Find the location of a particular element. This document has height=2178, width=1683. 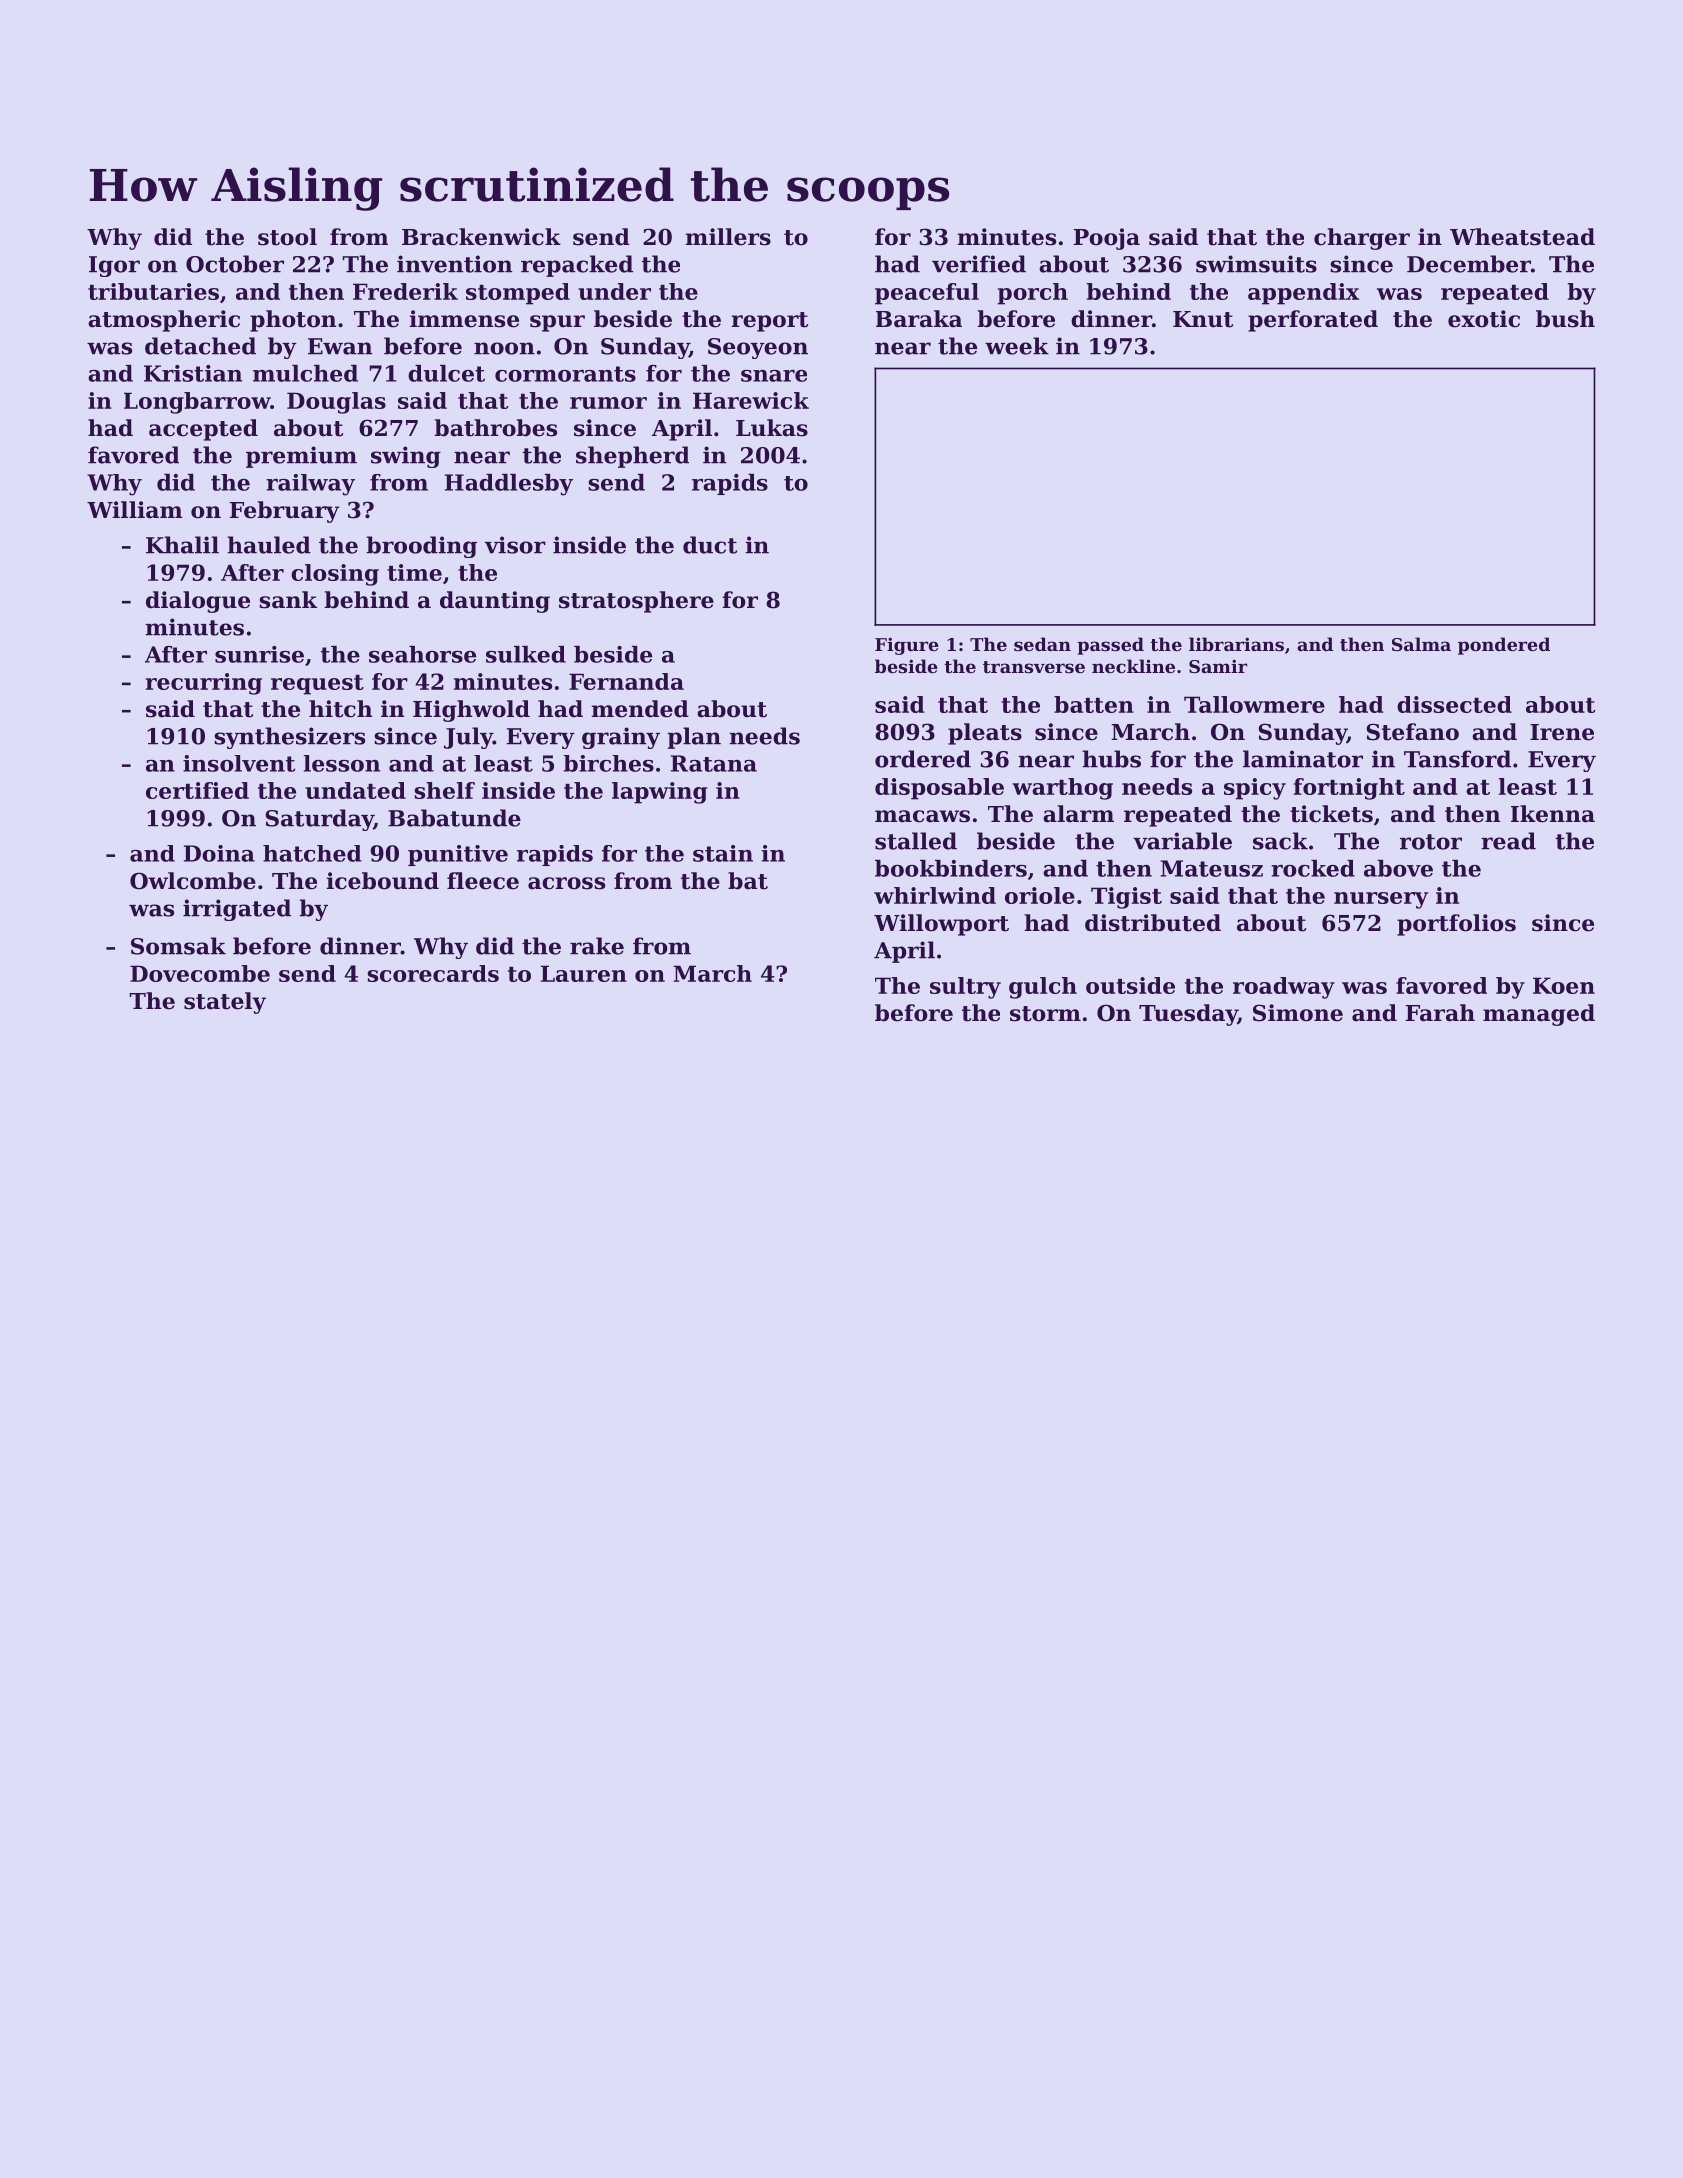

stately is located at coordinates (225, 1003).
